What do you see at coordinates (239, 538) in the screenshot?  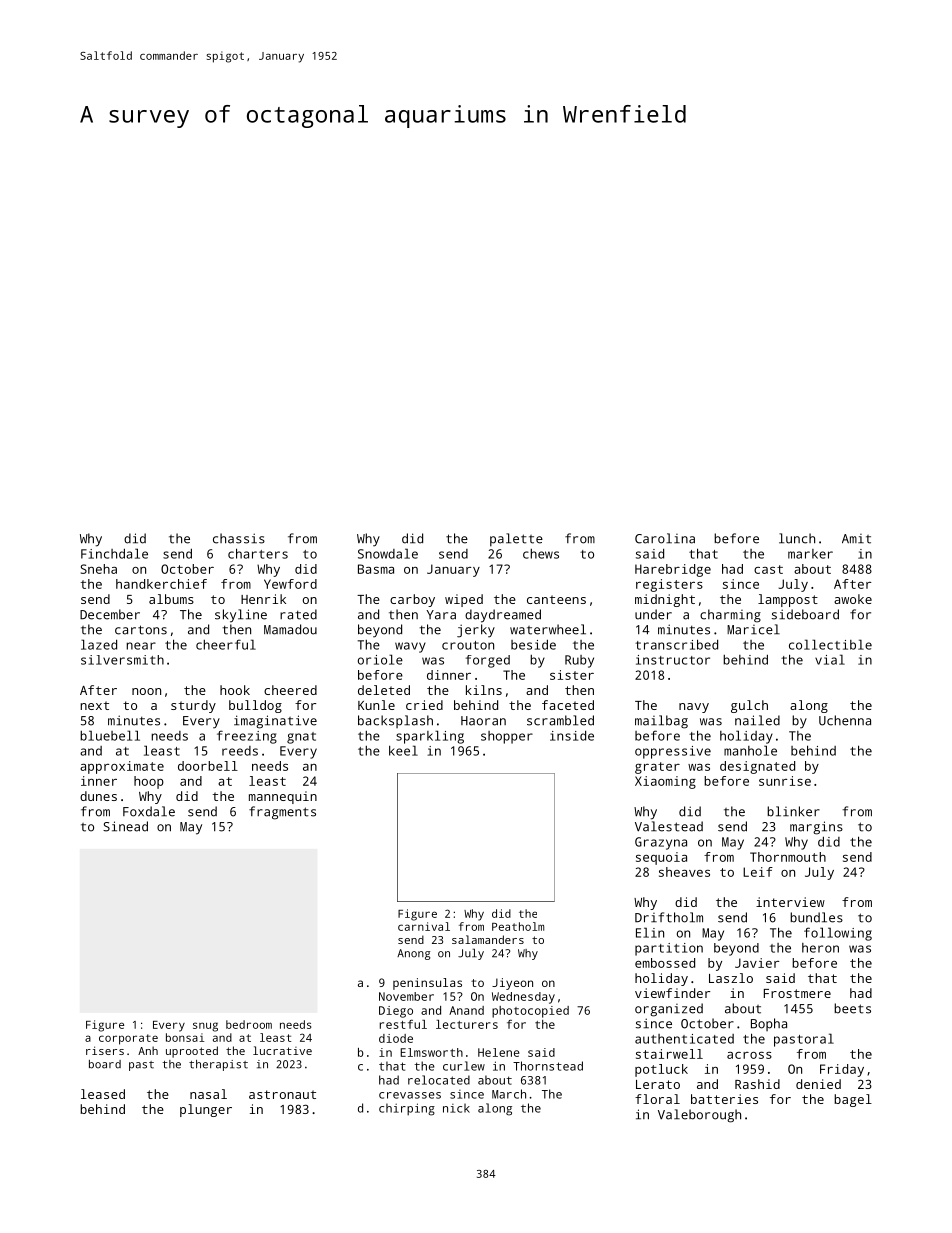 I see `chassis` at bounding box center [239, 538].
